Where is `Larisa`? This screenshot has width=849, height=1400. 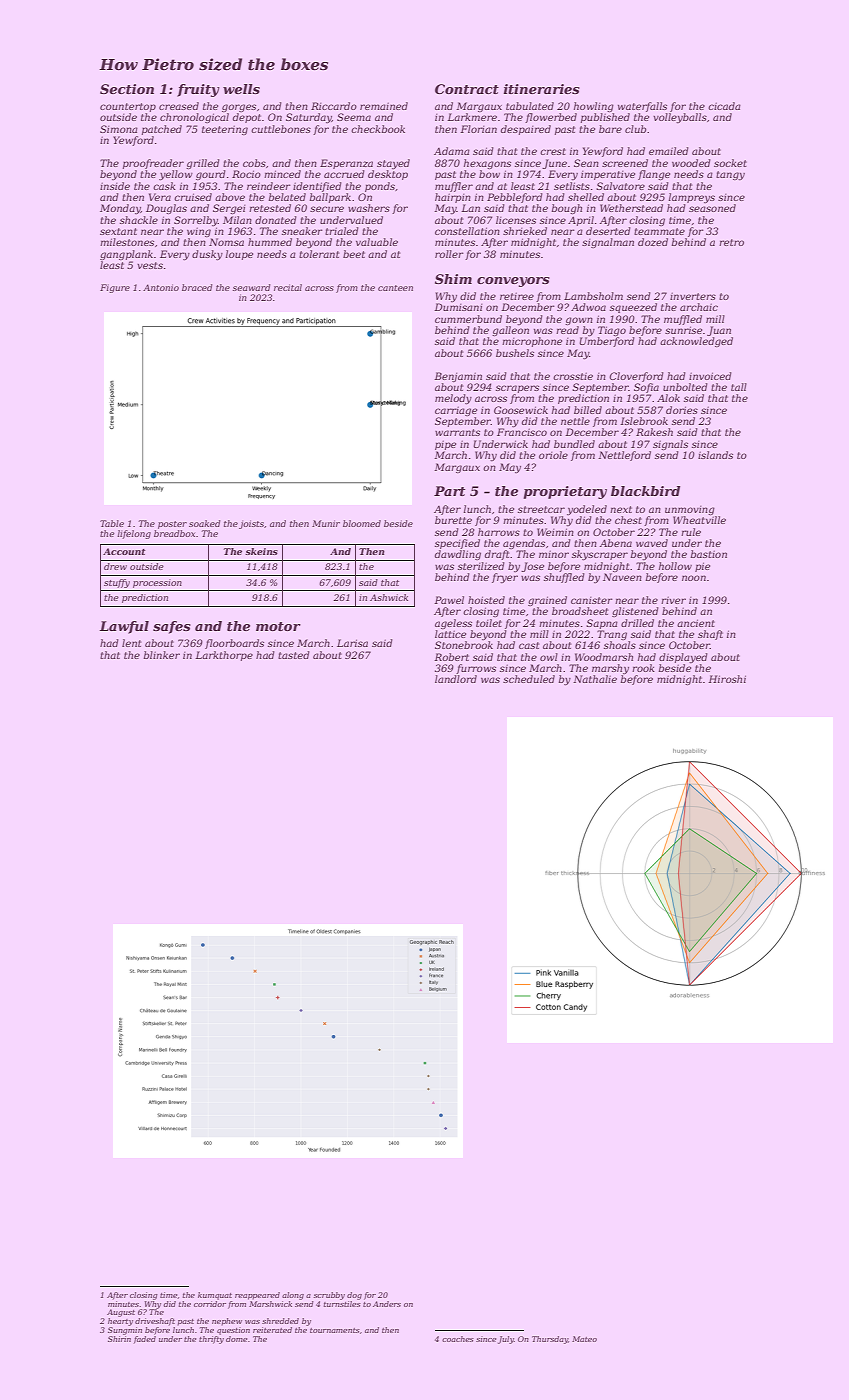
Larisa is located at coordinates (352, 643).
